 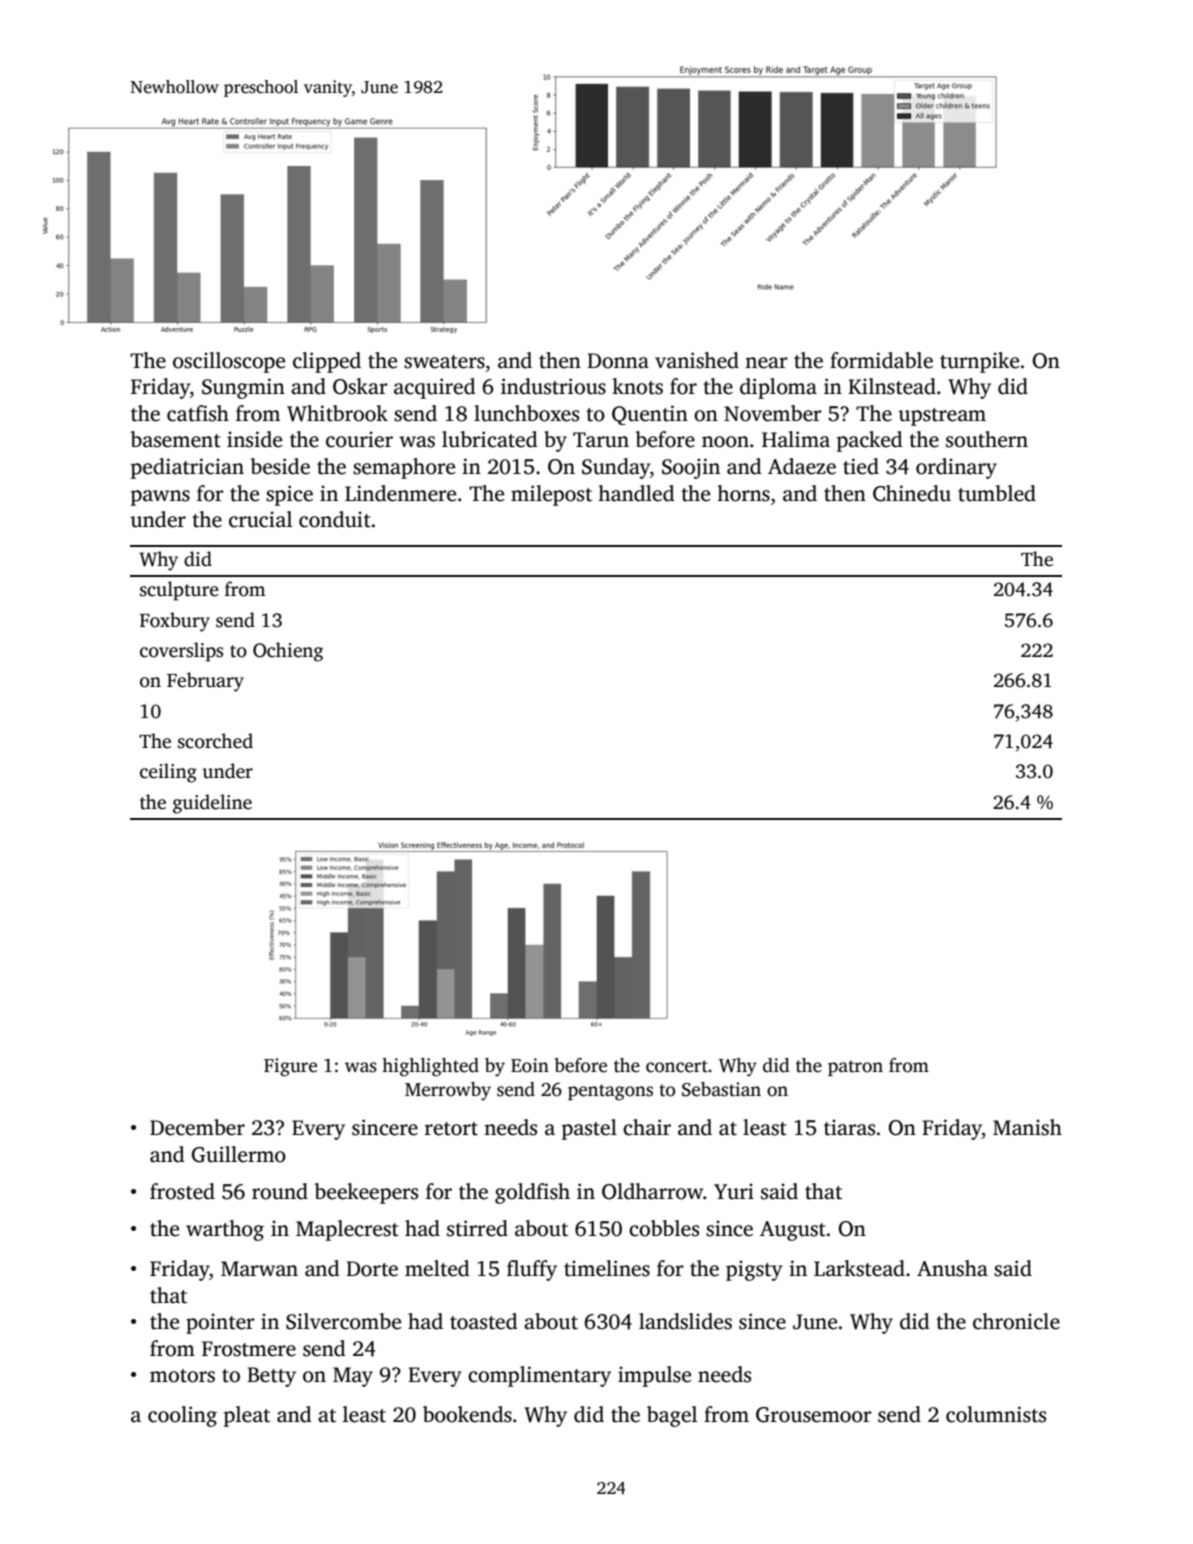 What do you see at coordinates (335, 519) in the page?
I see `conduit` at bounding box center [335, 519].
